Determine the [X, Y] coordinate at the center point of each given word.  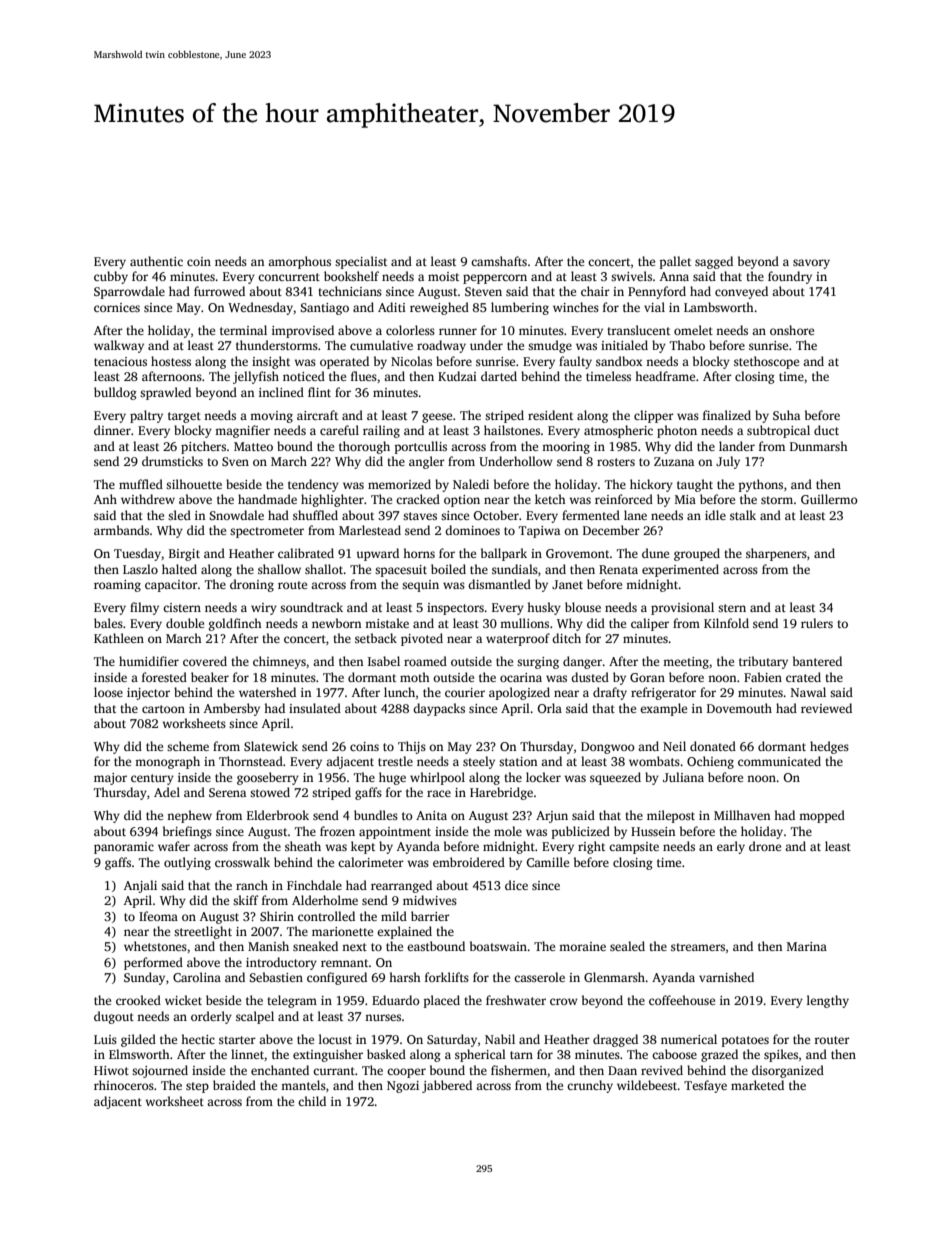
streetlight [203, 932]
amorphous [299, 262]
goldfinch [235, 624]
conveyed [741, 292]
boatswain [498, 946]
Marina [807, 946]
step [197, 1087]
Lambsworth [719, 307]
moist [443, 276]
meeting [686, 663]
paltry [146, 416]
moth [415, 677]
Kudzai [457, 376]
